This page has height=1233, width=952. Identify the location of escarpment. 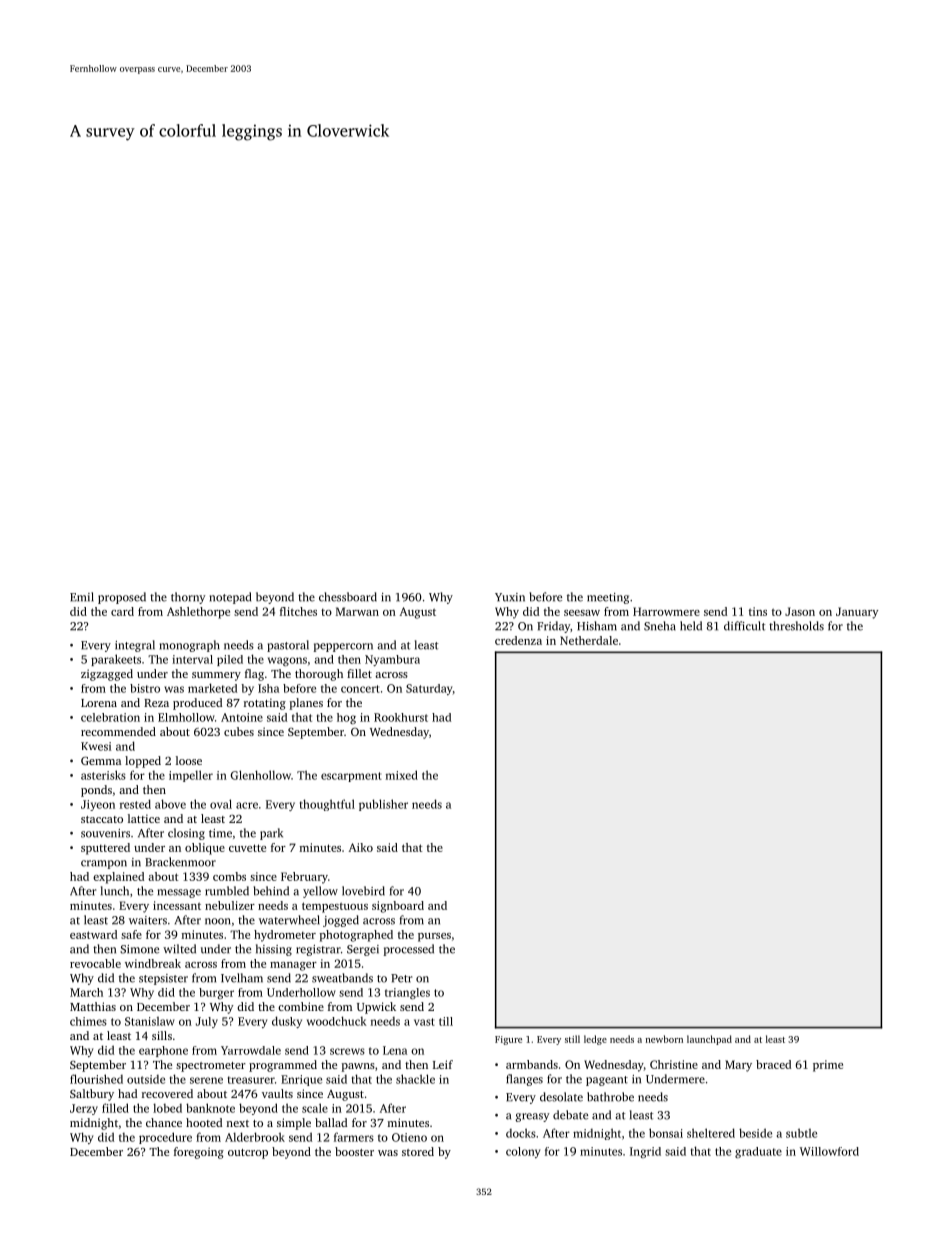
(351, 777).
